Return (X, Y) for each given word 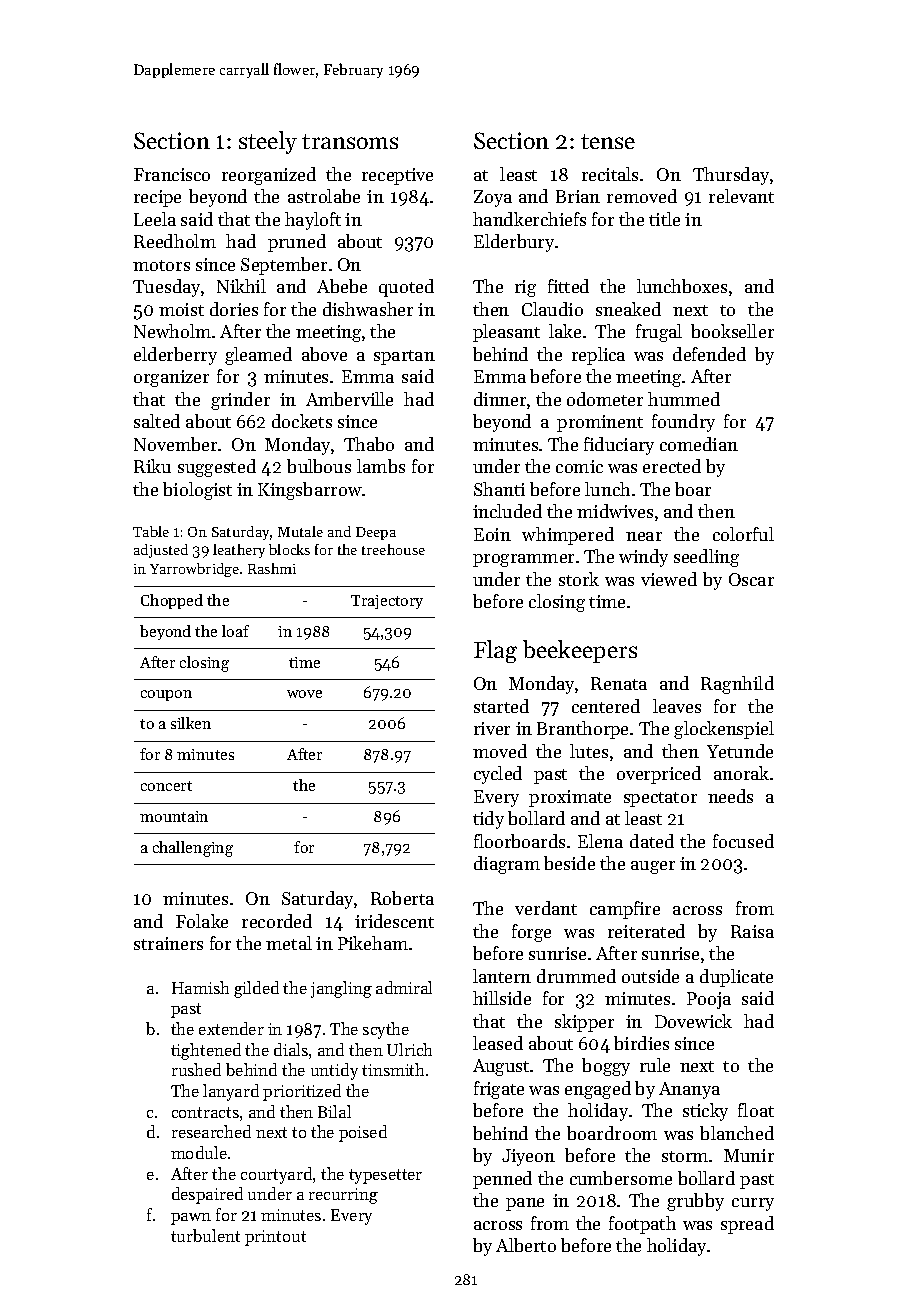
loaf (235, 631)
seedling (706, 558)
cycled (498, 775)
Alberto (526, 1245)
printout (275, 1238)
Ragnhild (737, 685)
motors (161, 265)
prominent (600, 423)
